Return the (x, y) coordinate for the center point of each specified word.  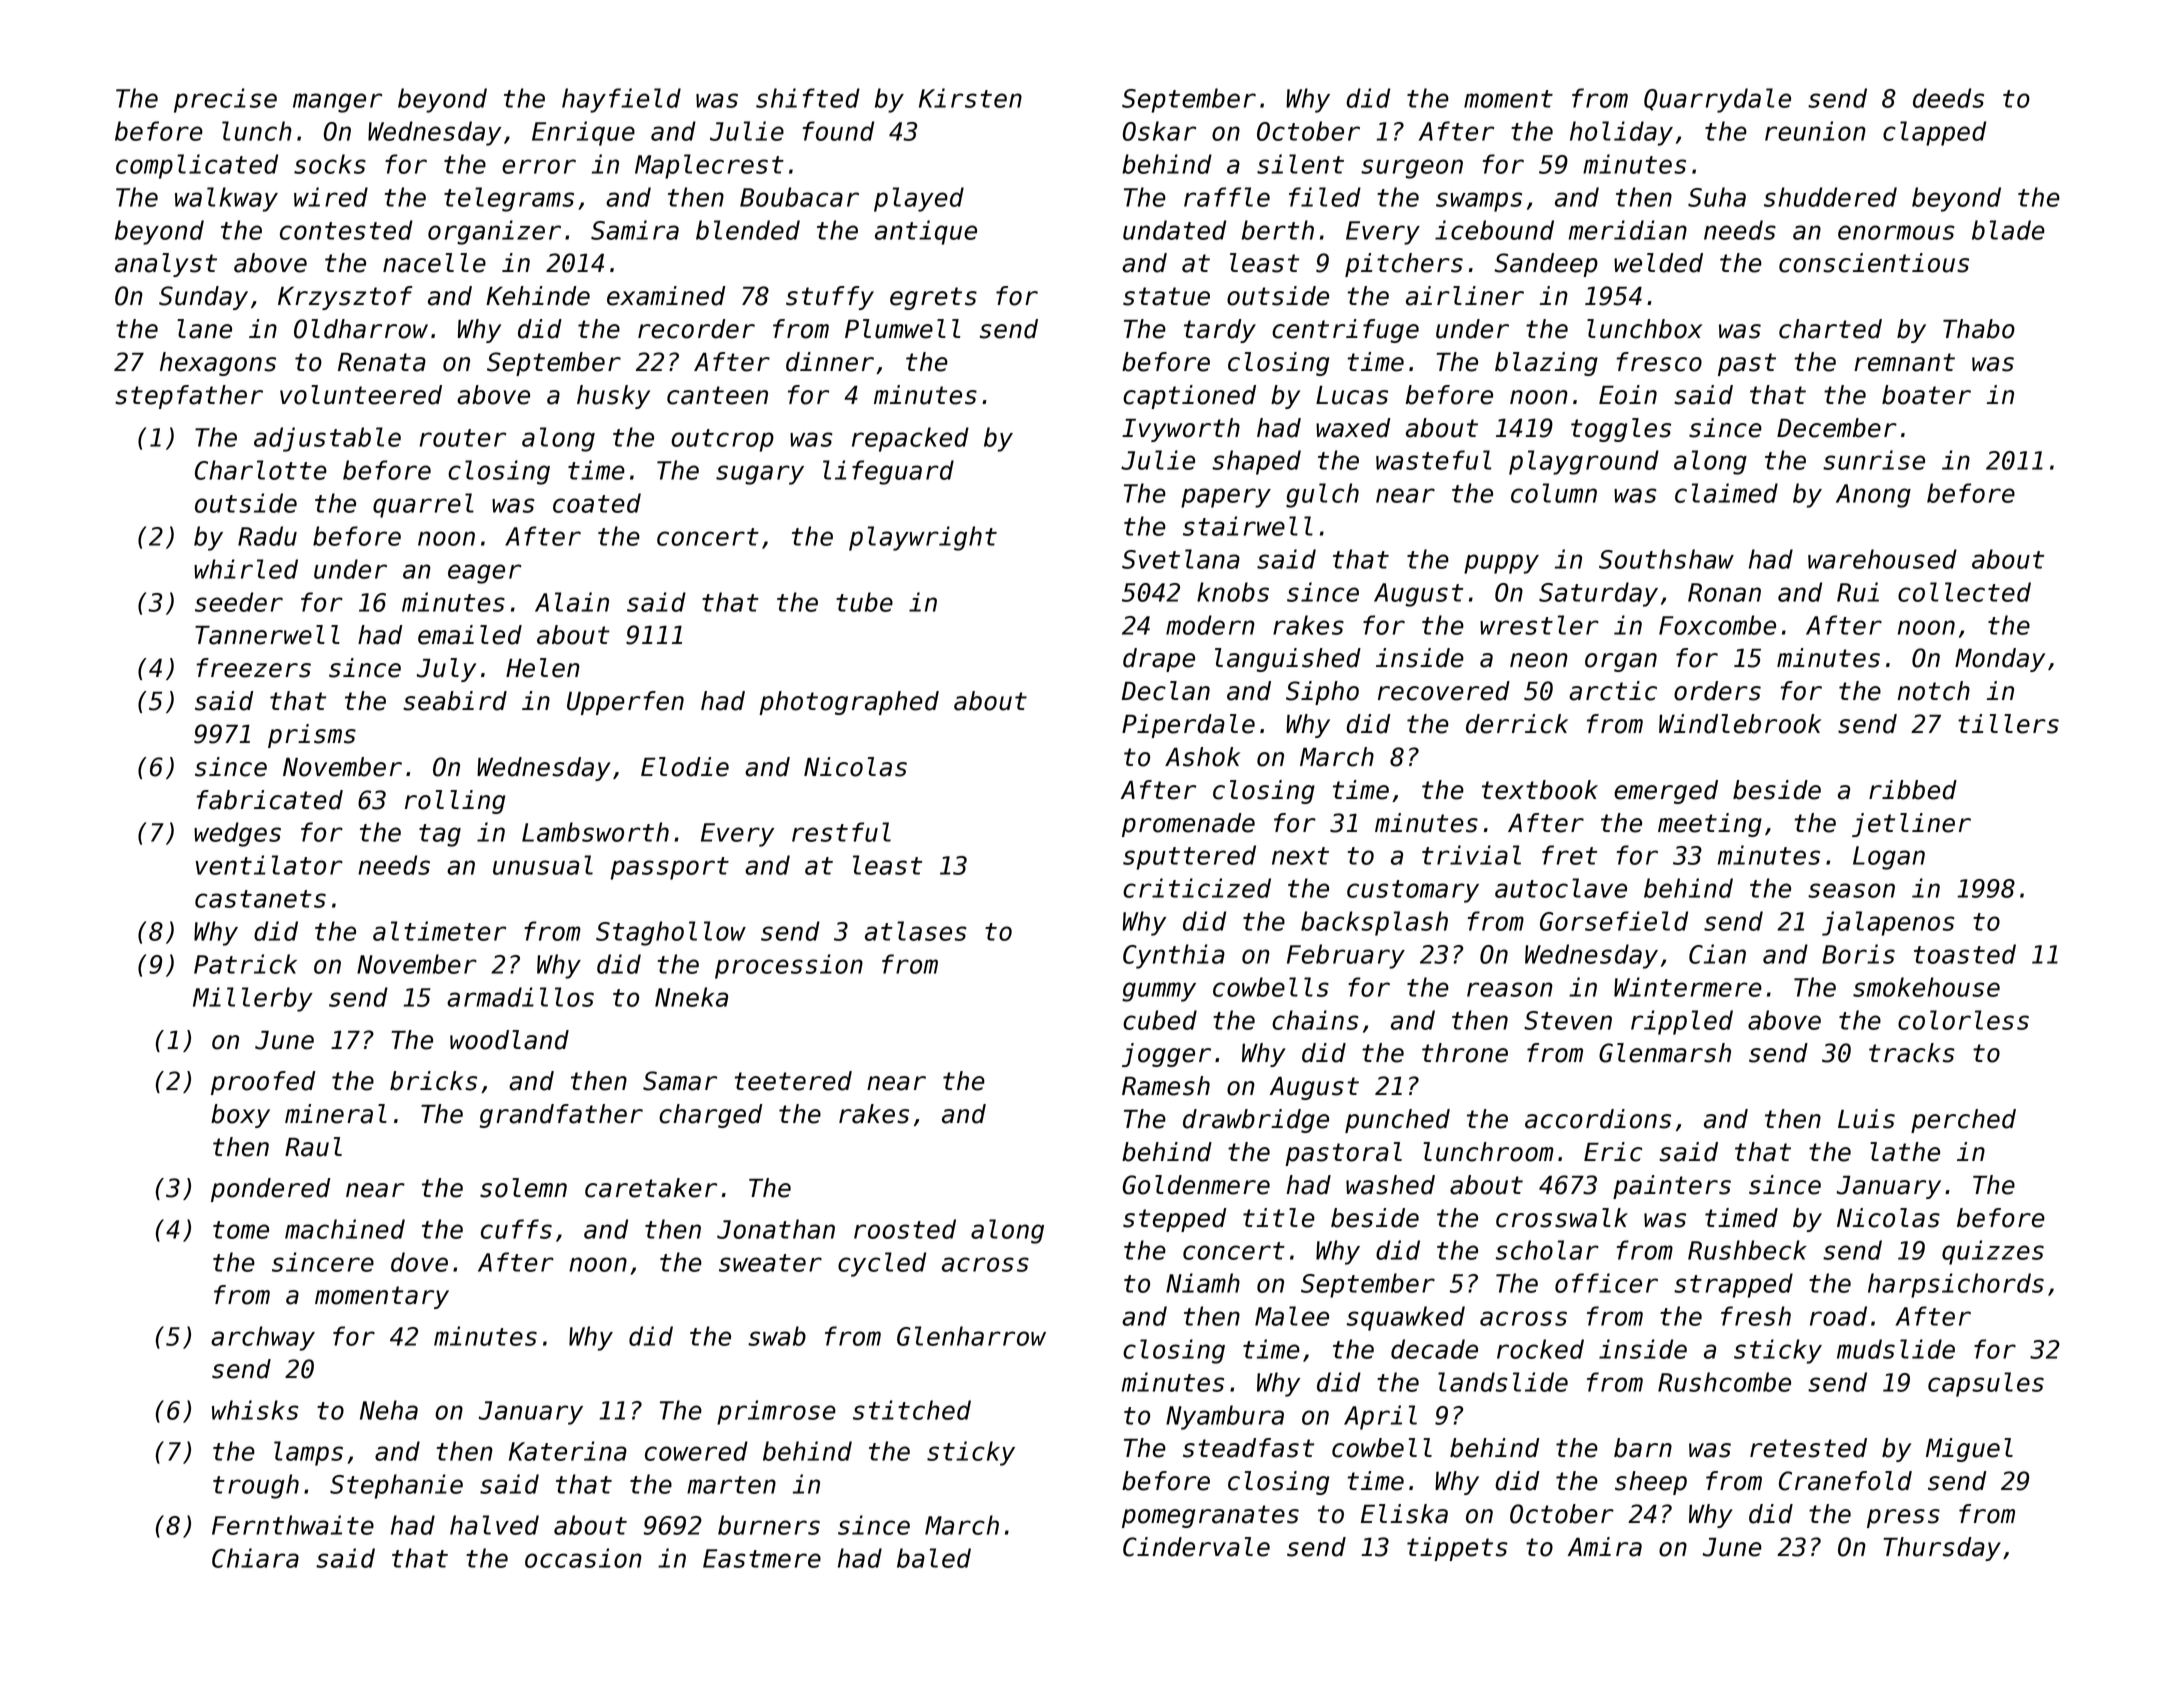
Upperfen (625, 703)
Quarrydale (1717, 100)
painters (1672, 1187)
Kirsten (970, 98)
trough (256, 1486)
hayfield (621, 100)
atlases (915, 931)
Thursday (1942, 1549)
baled (934, 1558)
